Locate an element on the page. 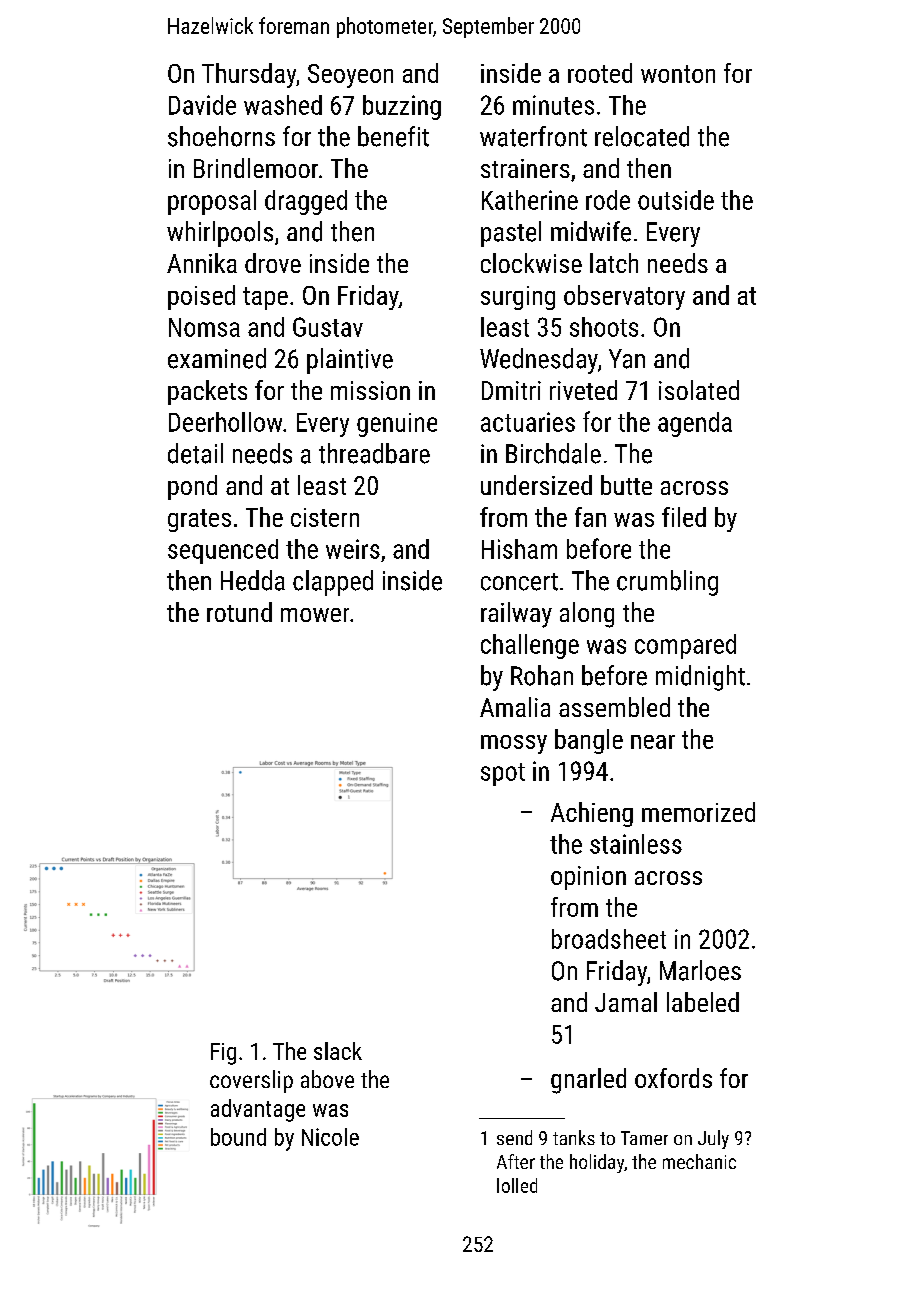 This image has height=1311, width=924. above is located at coordinates (327, 1079).
